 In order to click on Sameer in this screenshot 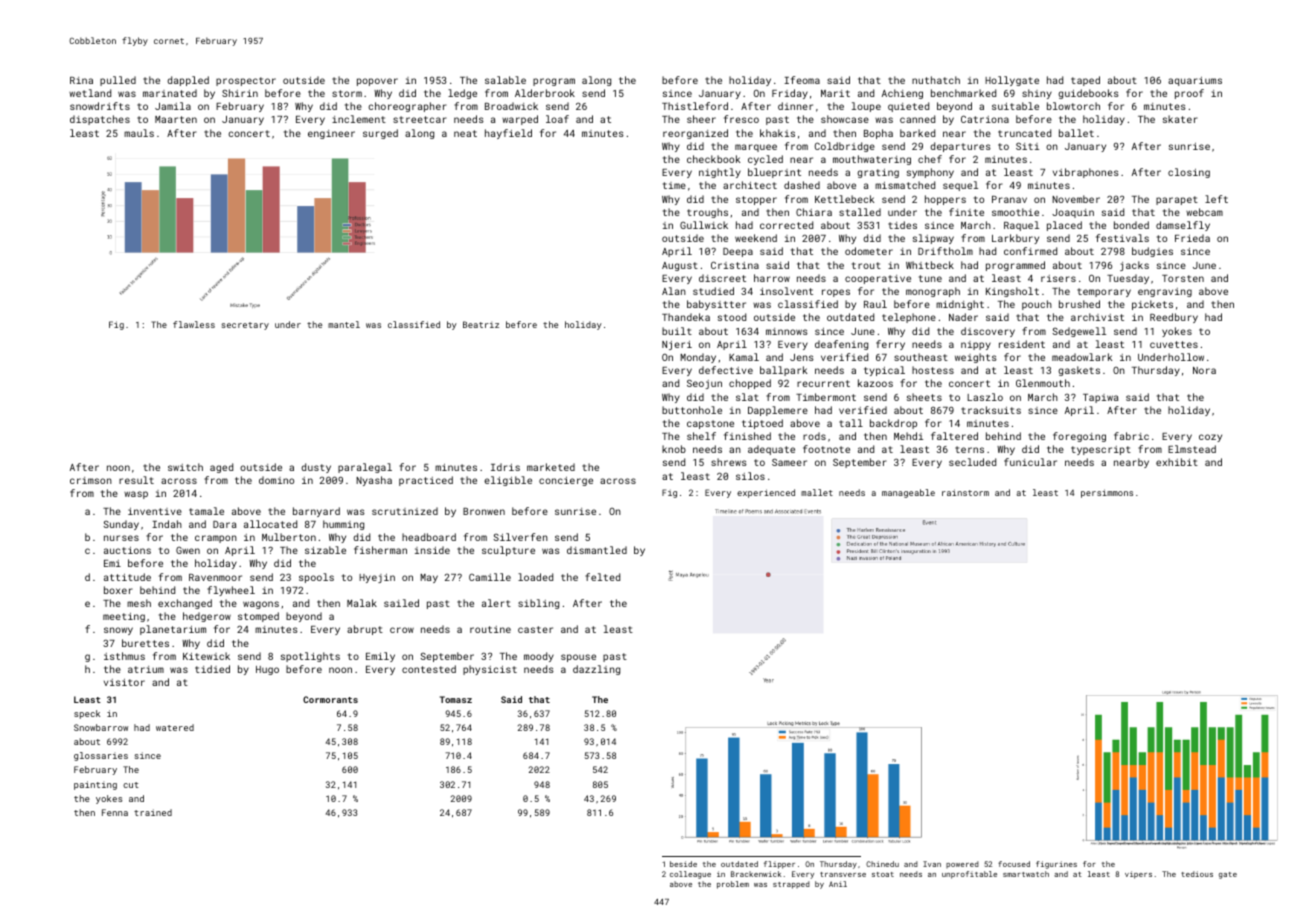, I will do `click(789, 462)`.
